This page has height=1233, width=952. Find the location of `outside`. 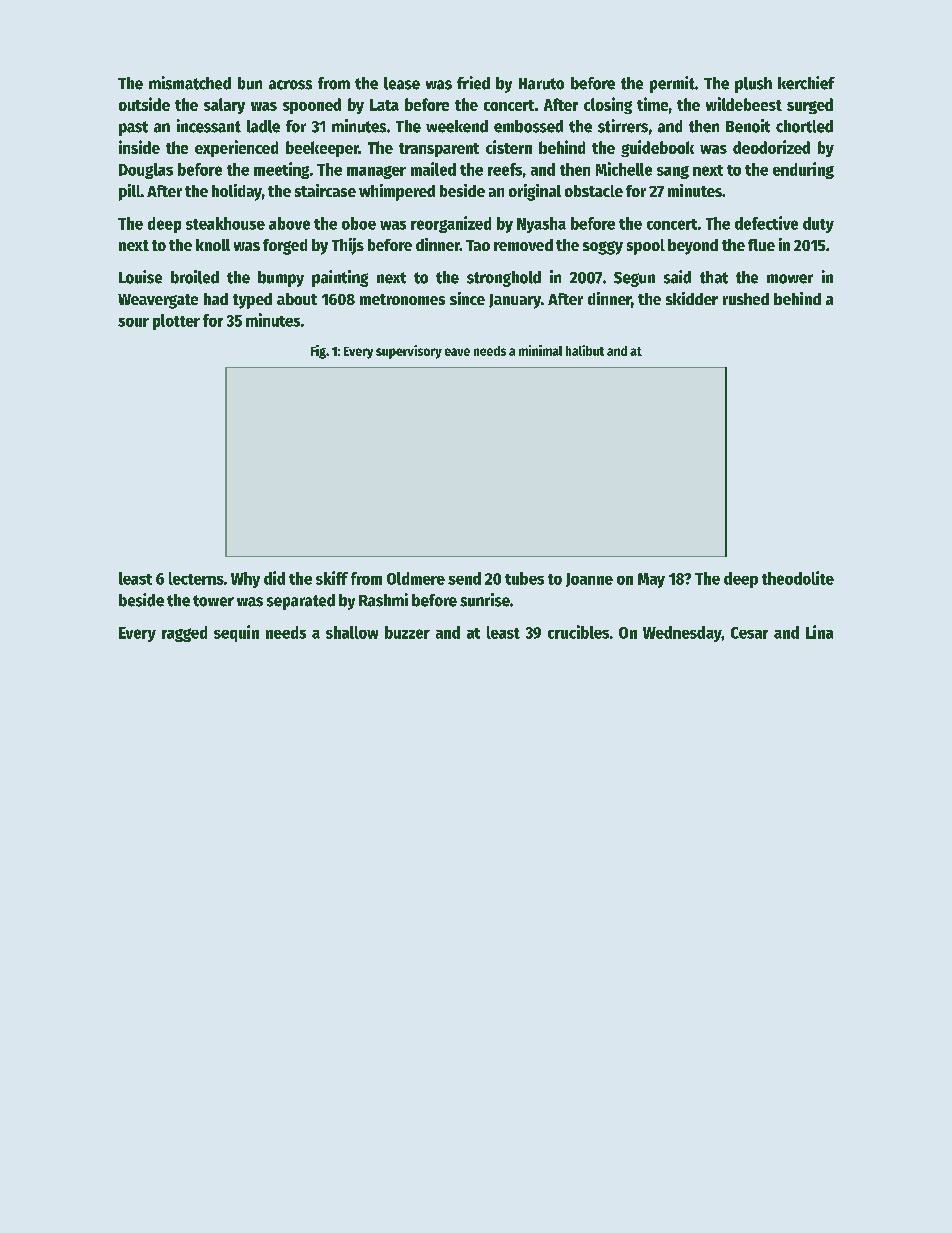

outside is located at coordinates (144, 104).
